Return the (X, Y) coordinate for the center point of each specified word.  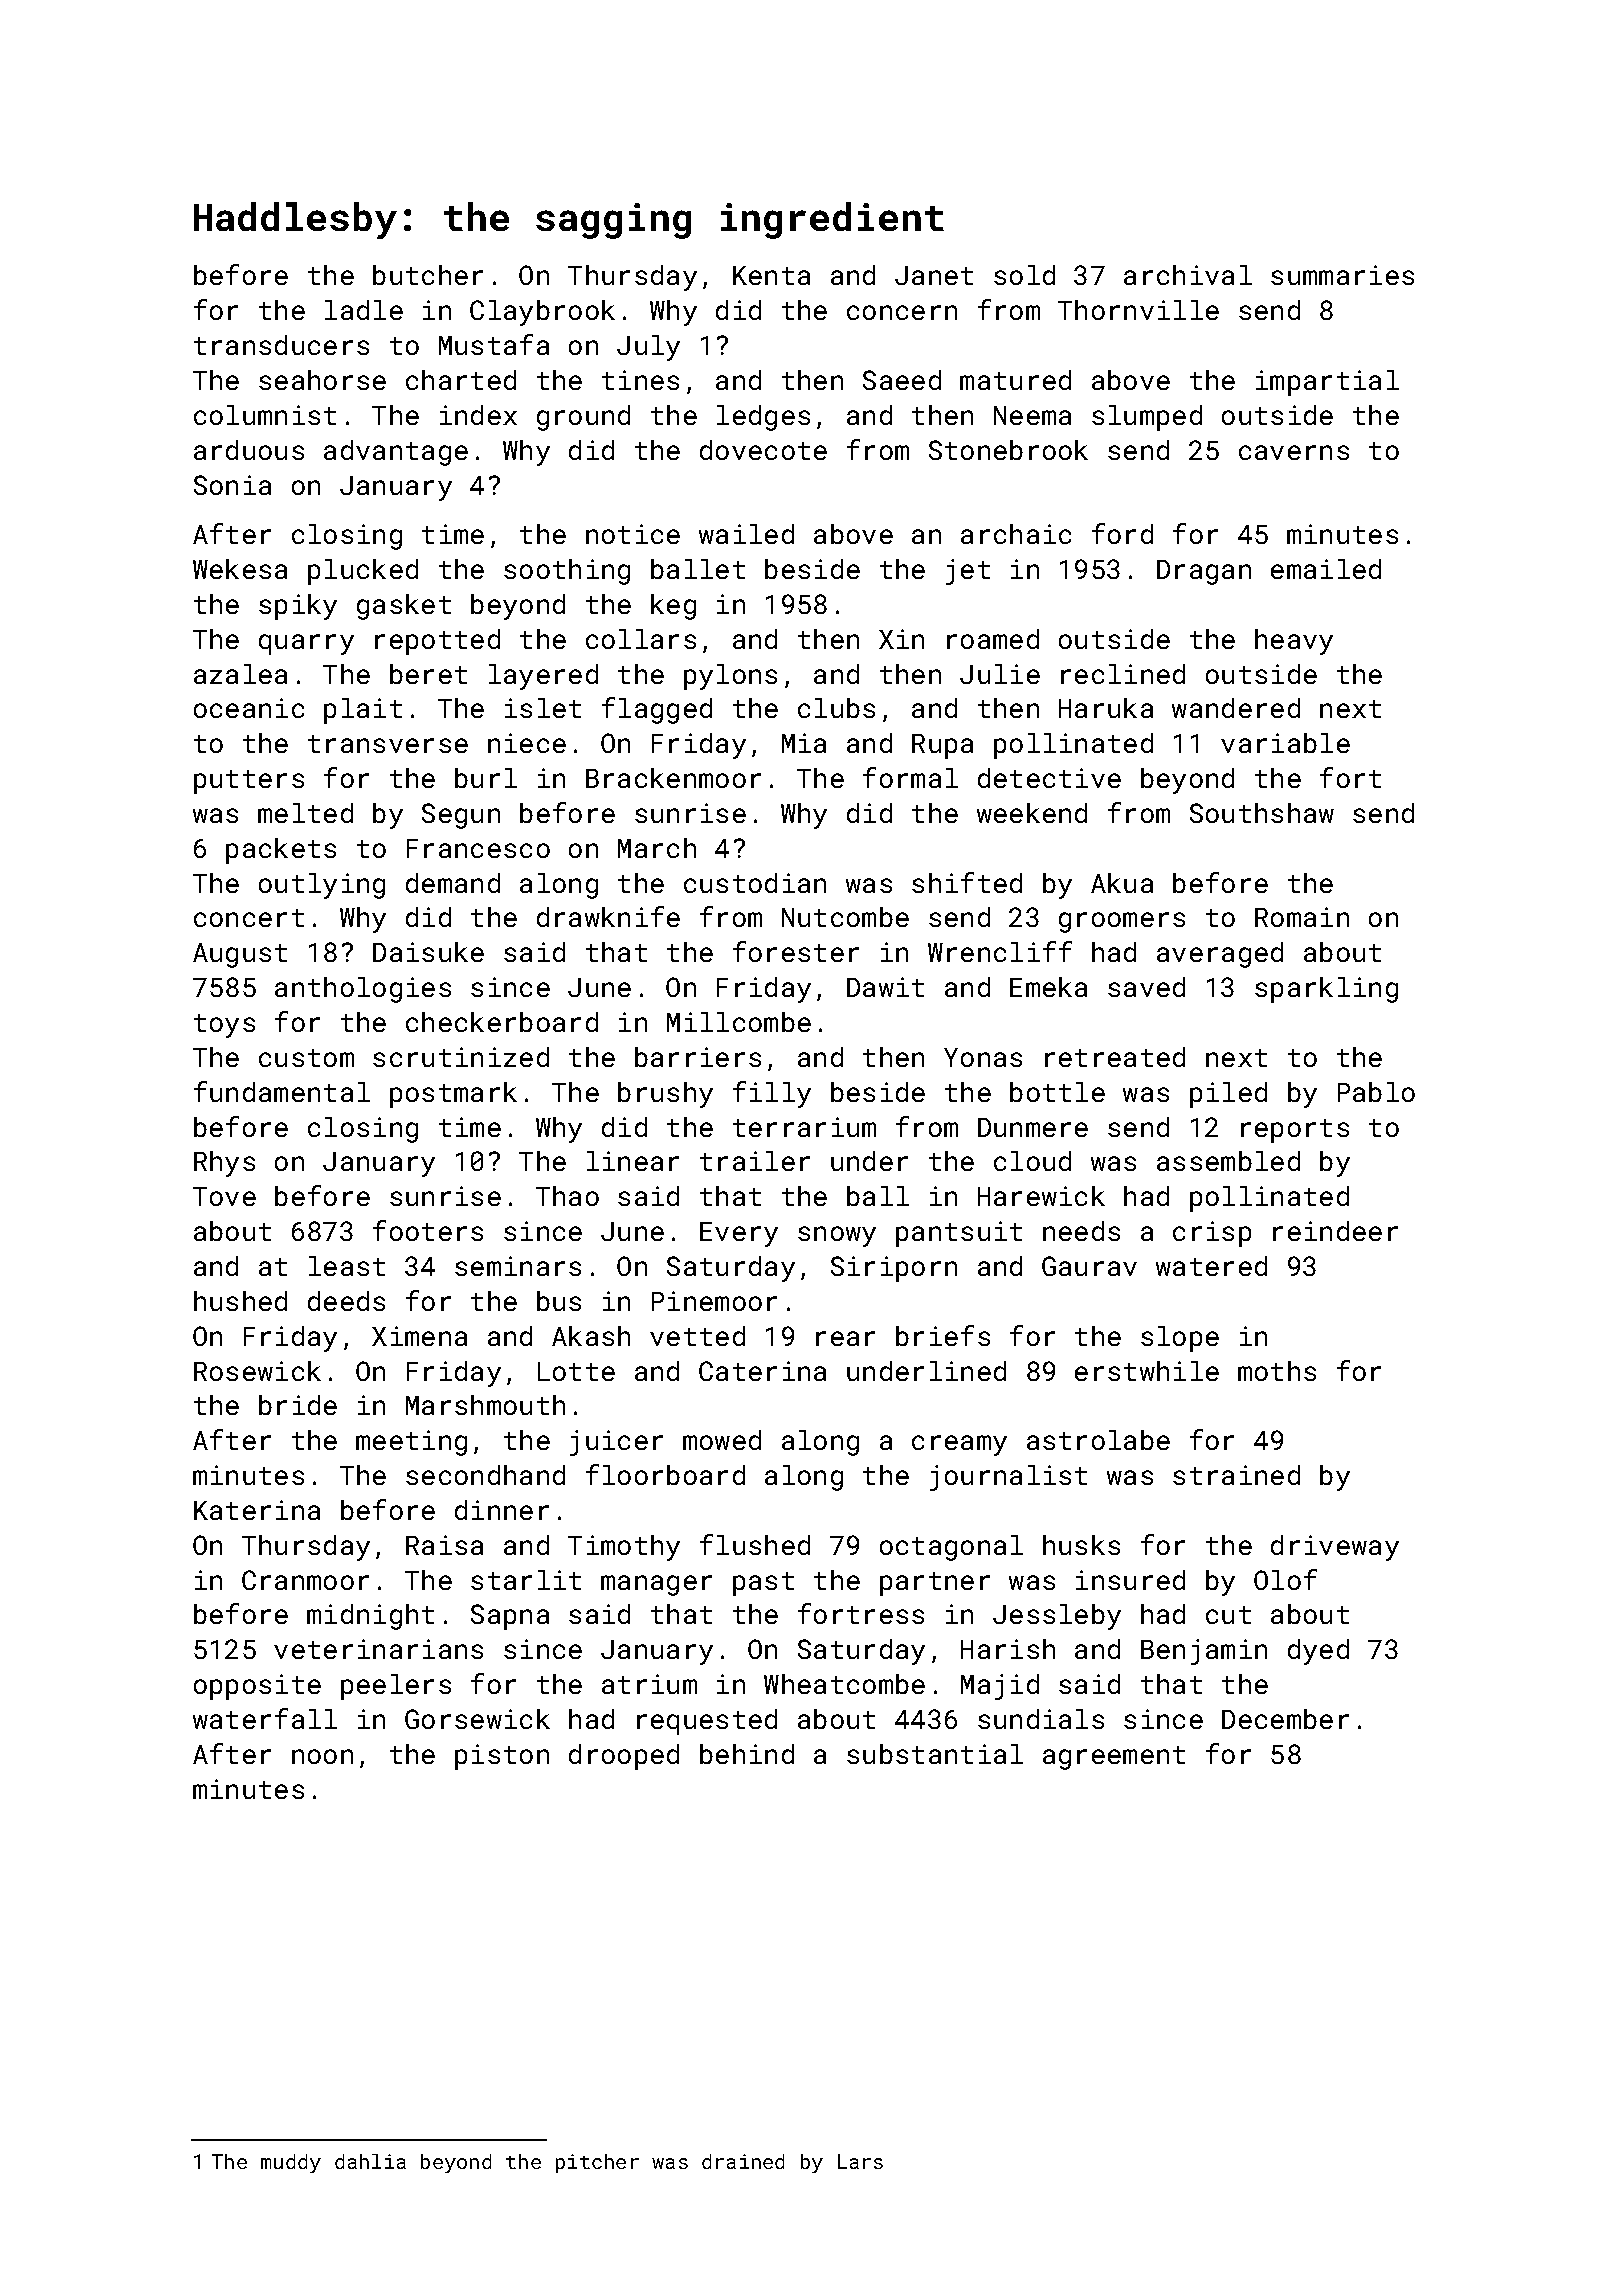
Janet (934, 275)
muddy (291, 2163)
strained (1236, 1475)
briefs (943, 1335)
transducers (281, 345)
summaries (1342, 275)
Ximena (419, 1336)
